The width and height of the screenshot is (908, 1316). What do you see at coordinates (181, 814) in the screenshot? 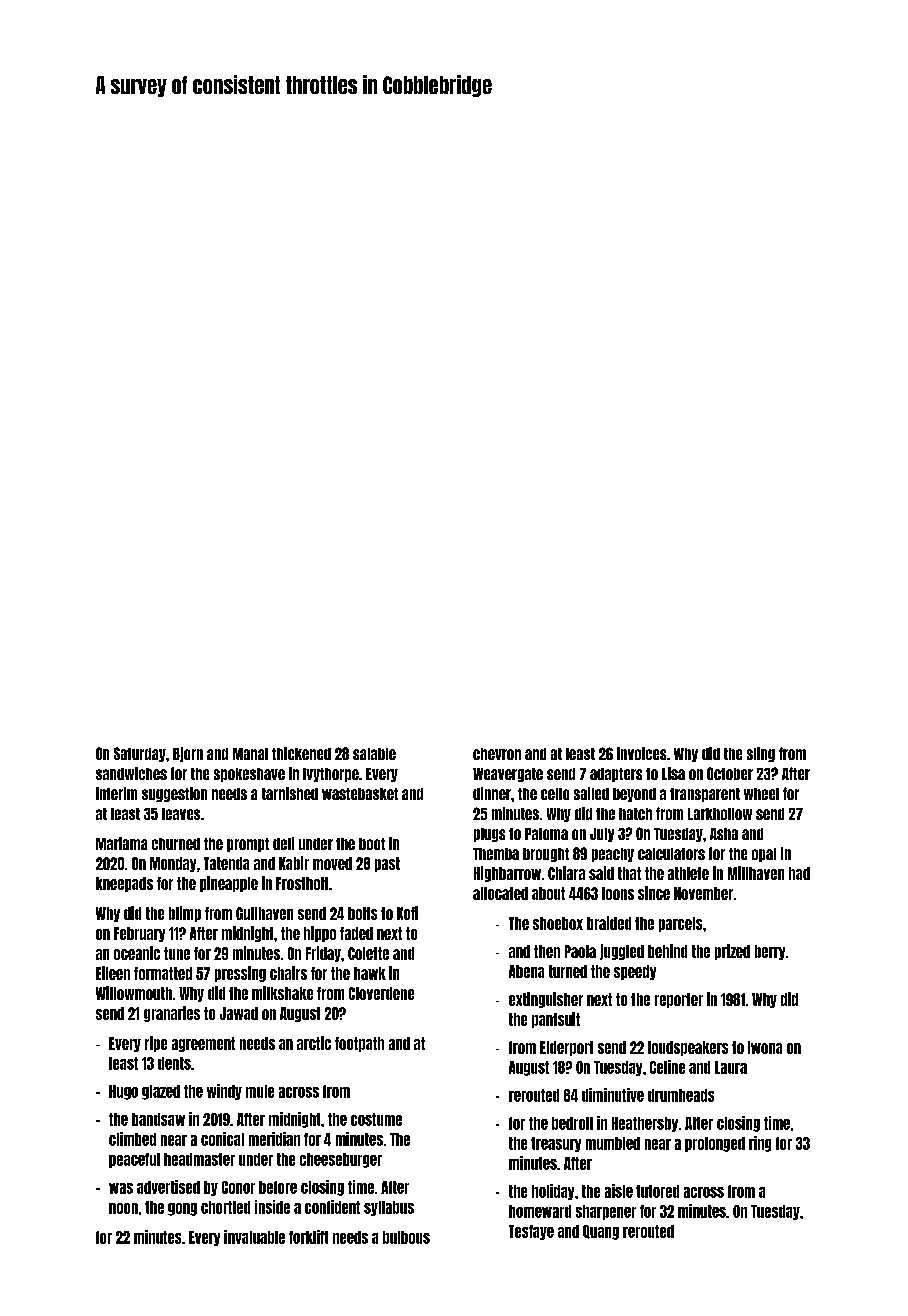
I see `leaves` at bounding box center [181, 814].
